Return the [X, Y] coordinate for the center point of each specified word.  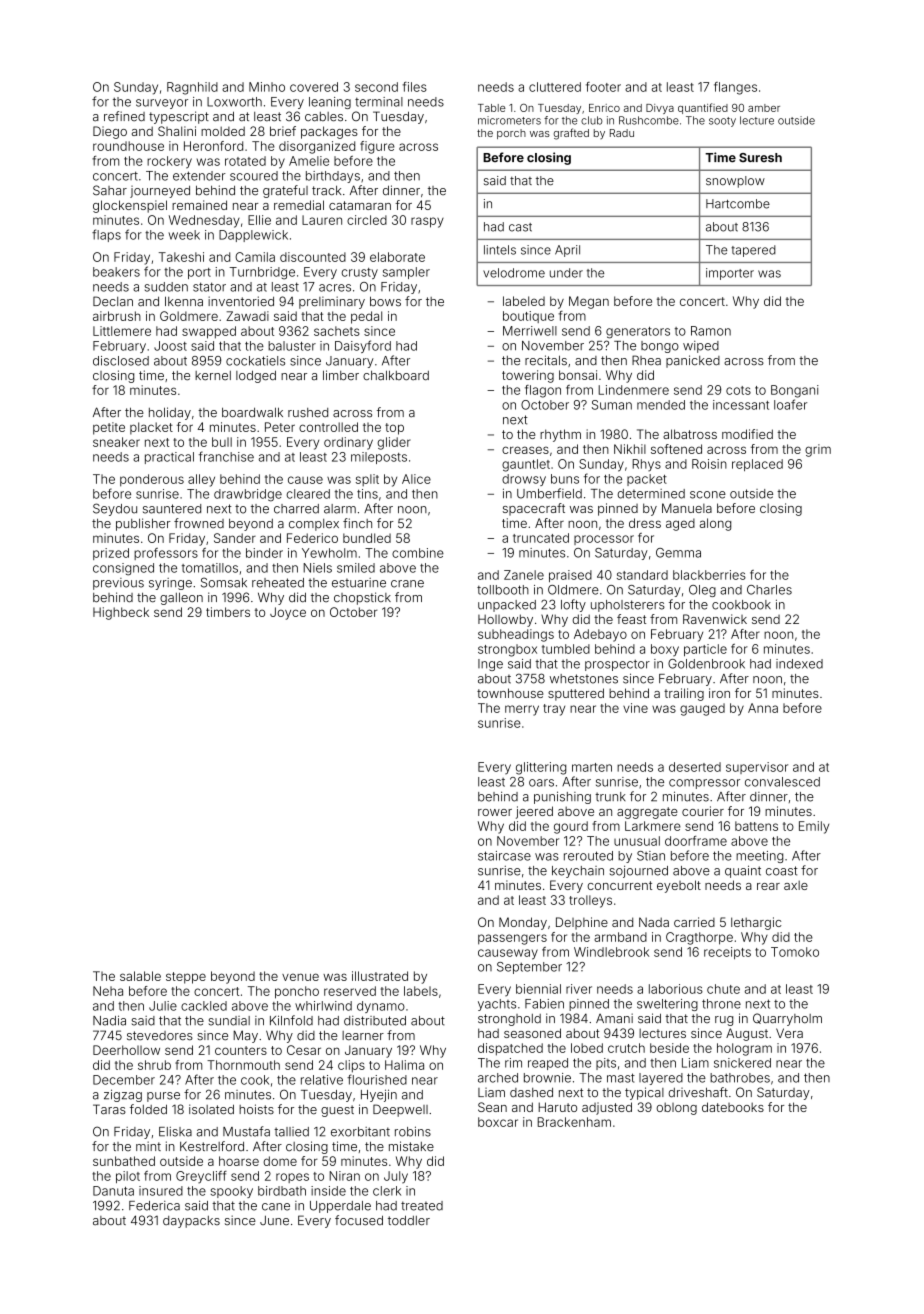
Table [492, 108]
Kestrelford [212, 1146]
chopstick [362, 598]
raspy [427, 222]
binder [264, 553]
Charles [769, 590]
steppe [186, 978]
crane [407, 584]
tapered [753, 251]
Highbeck [121, 613]
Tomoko [795, 952]
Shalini [177, 131]
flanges [735, 88]
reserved [350, 991]
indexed [799, 664]
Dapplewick [253, 236]
